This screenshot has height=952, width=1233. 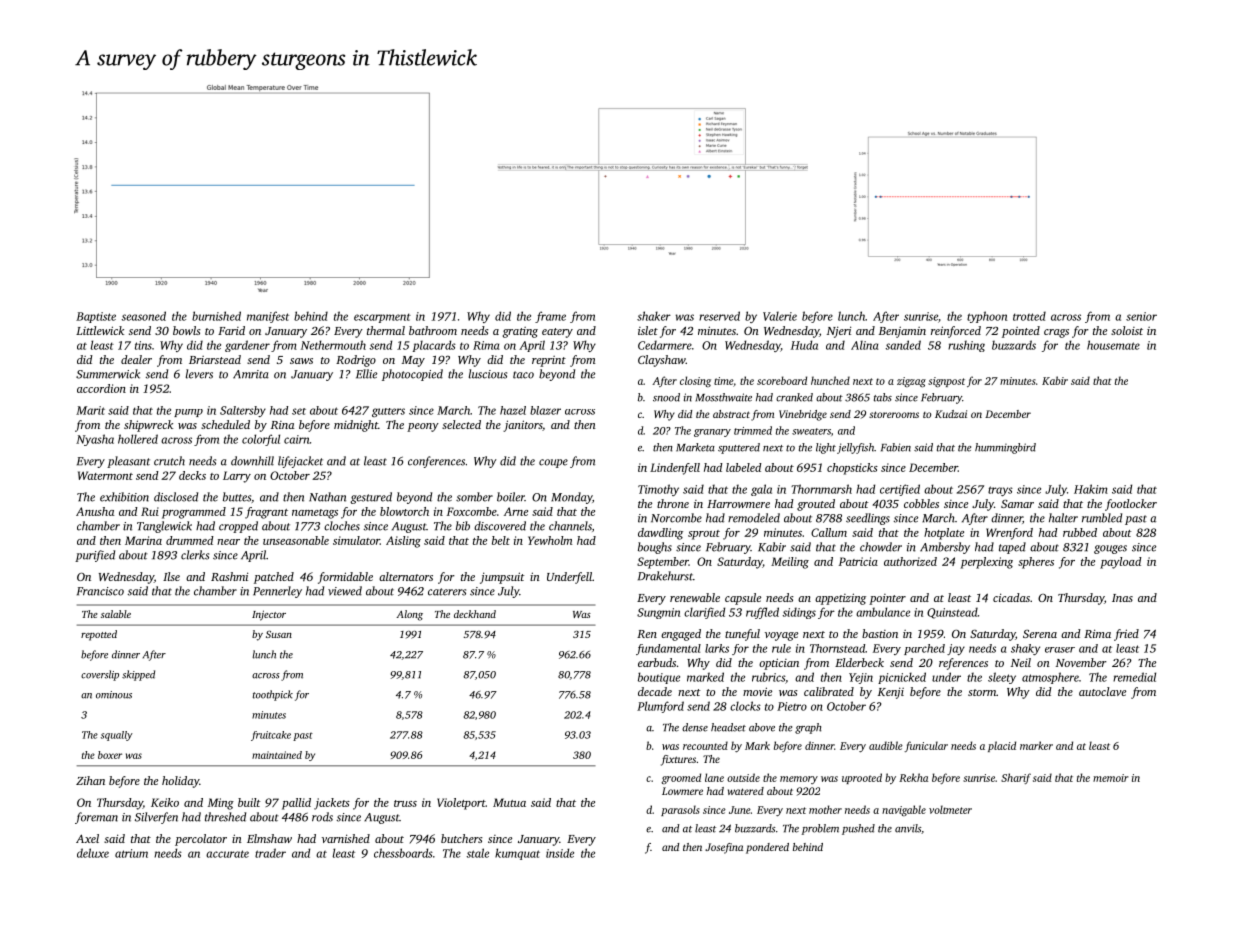 What do you see at coordinates (215, 359) in the screenshot?
I see `Briarstead` at bounding box center [215, 359].
